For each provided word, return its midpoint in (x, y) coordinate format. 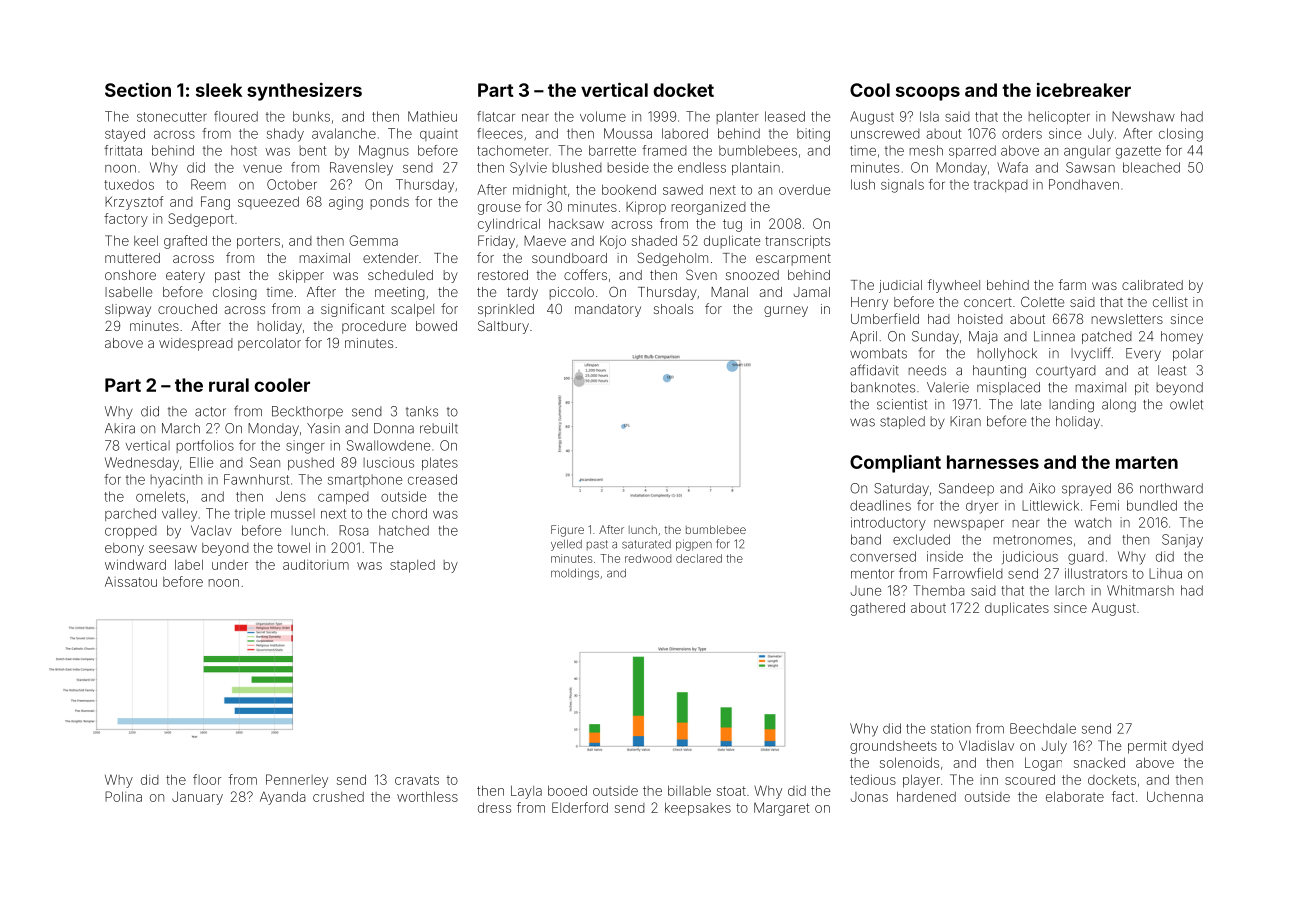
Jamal (811, 292)
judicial (900, 286)
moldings (575, 574)
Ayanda (283, 798)
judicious (1030, 557)
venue (262, 169)
